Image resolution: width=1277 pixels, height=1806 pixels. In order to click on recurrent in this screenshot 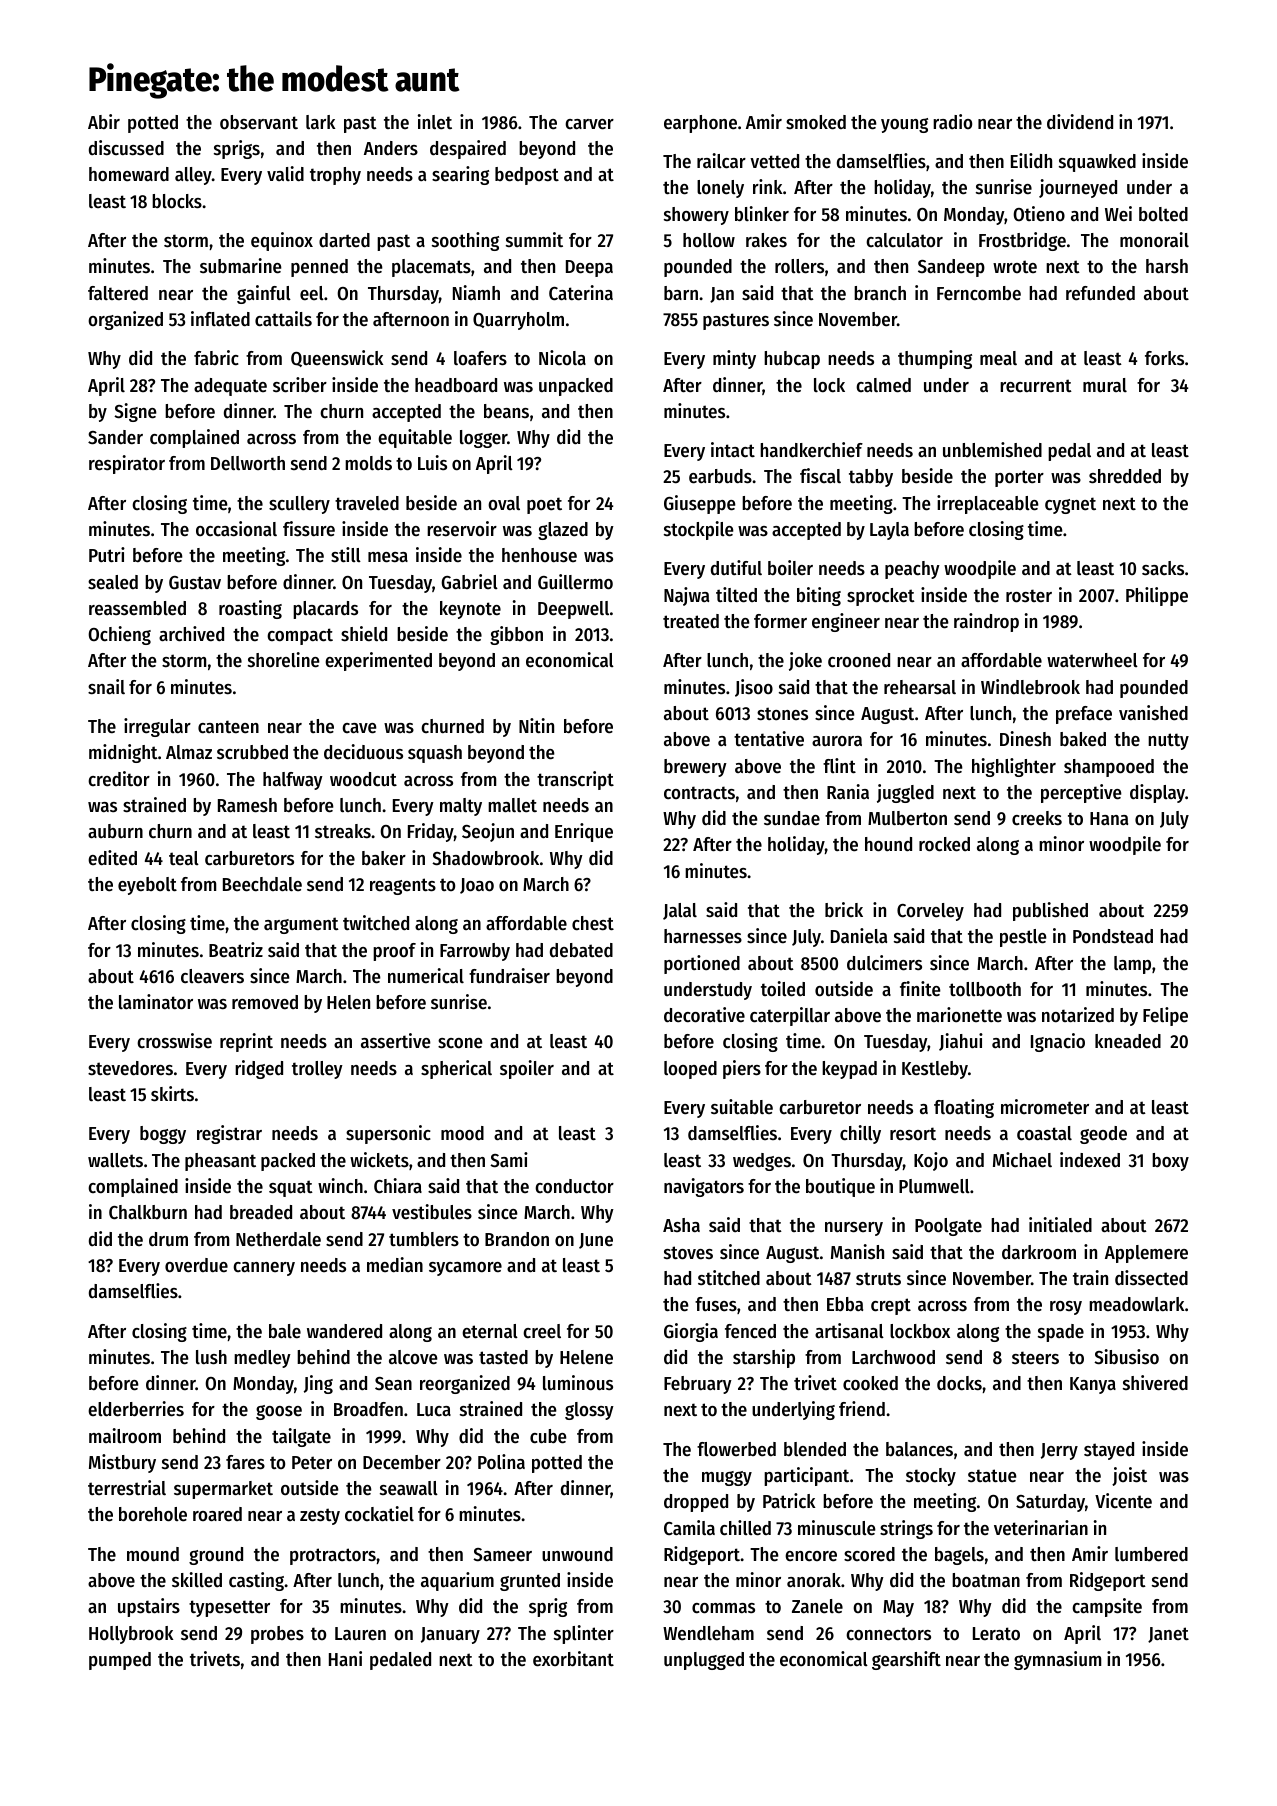, I will do `click(1036, 386)`.
